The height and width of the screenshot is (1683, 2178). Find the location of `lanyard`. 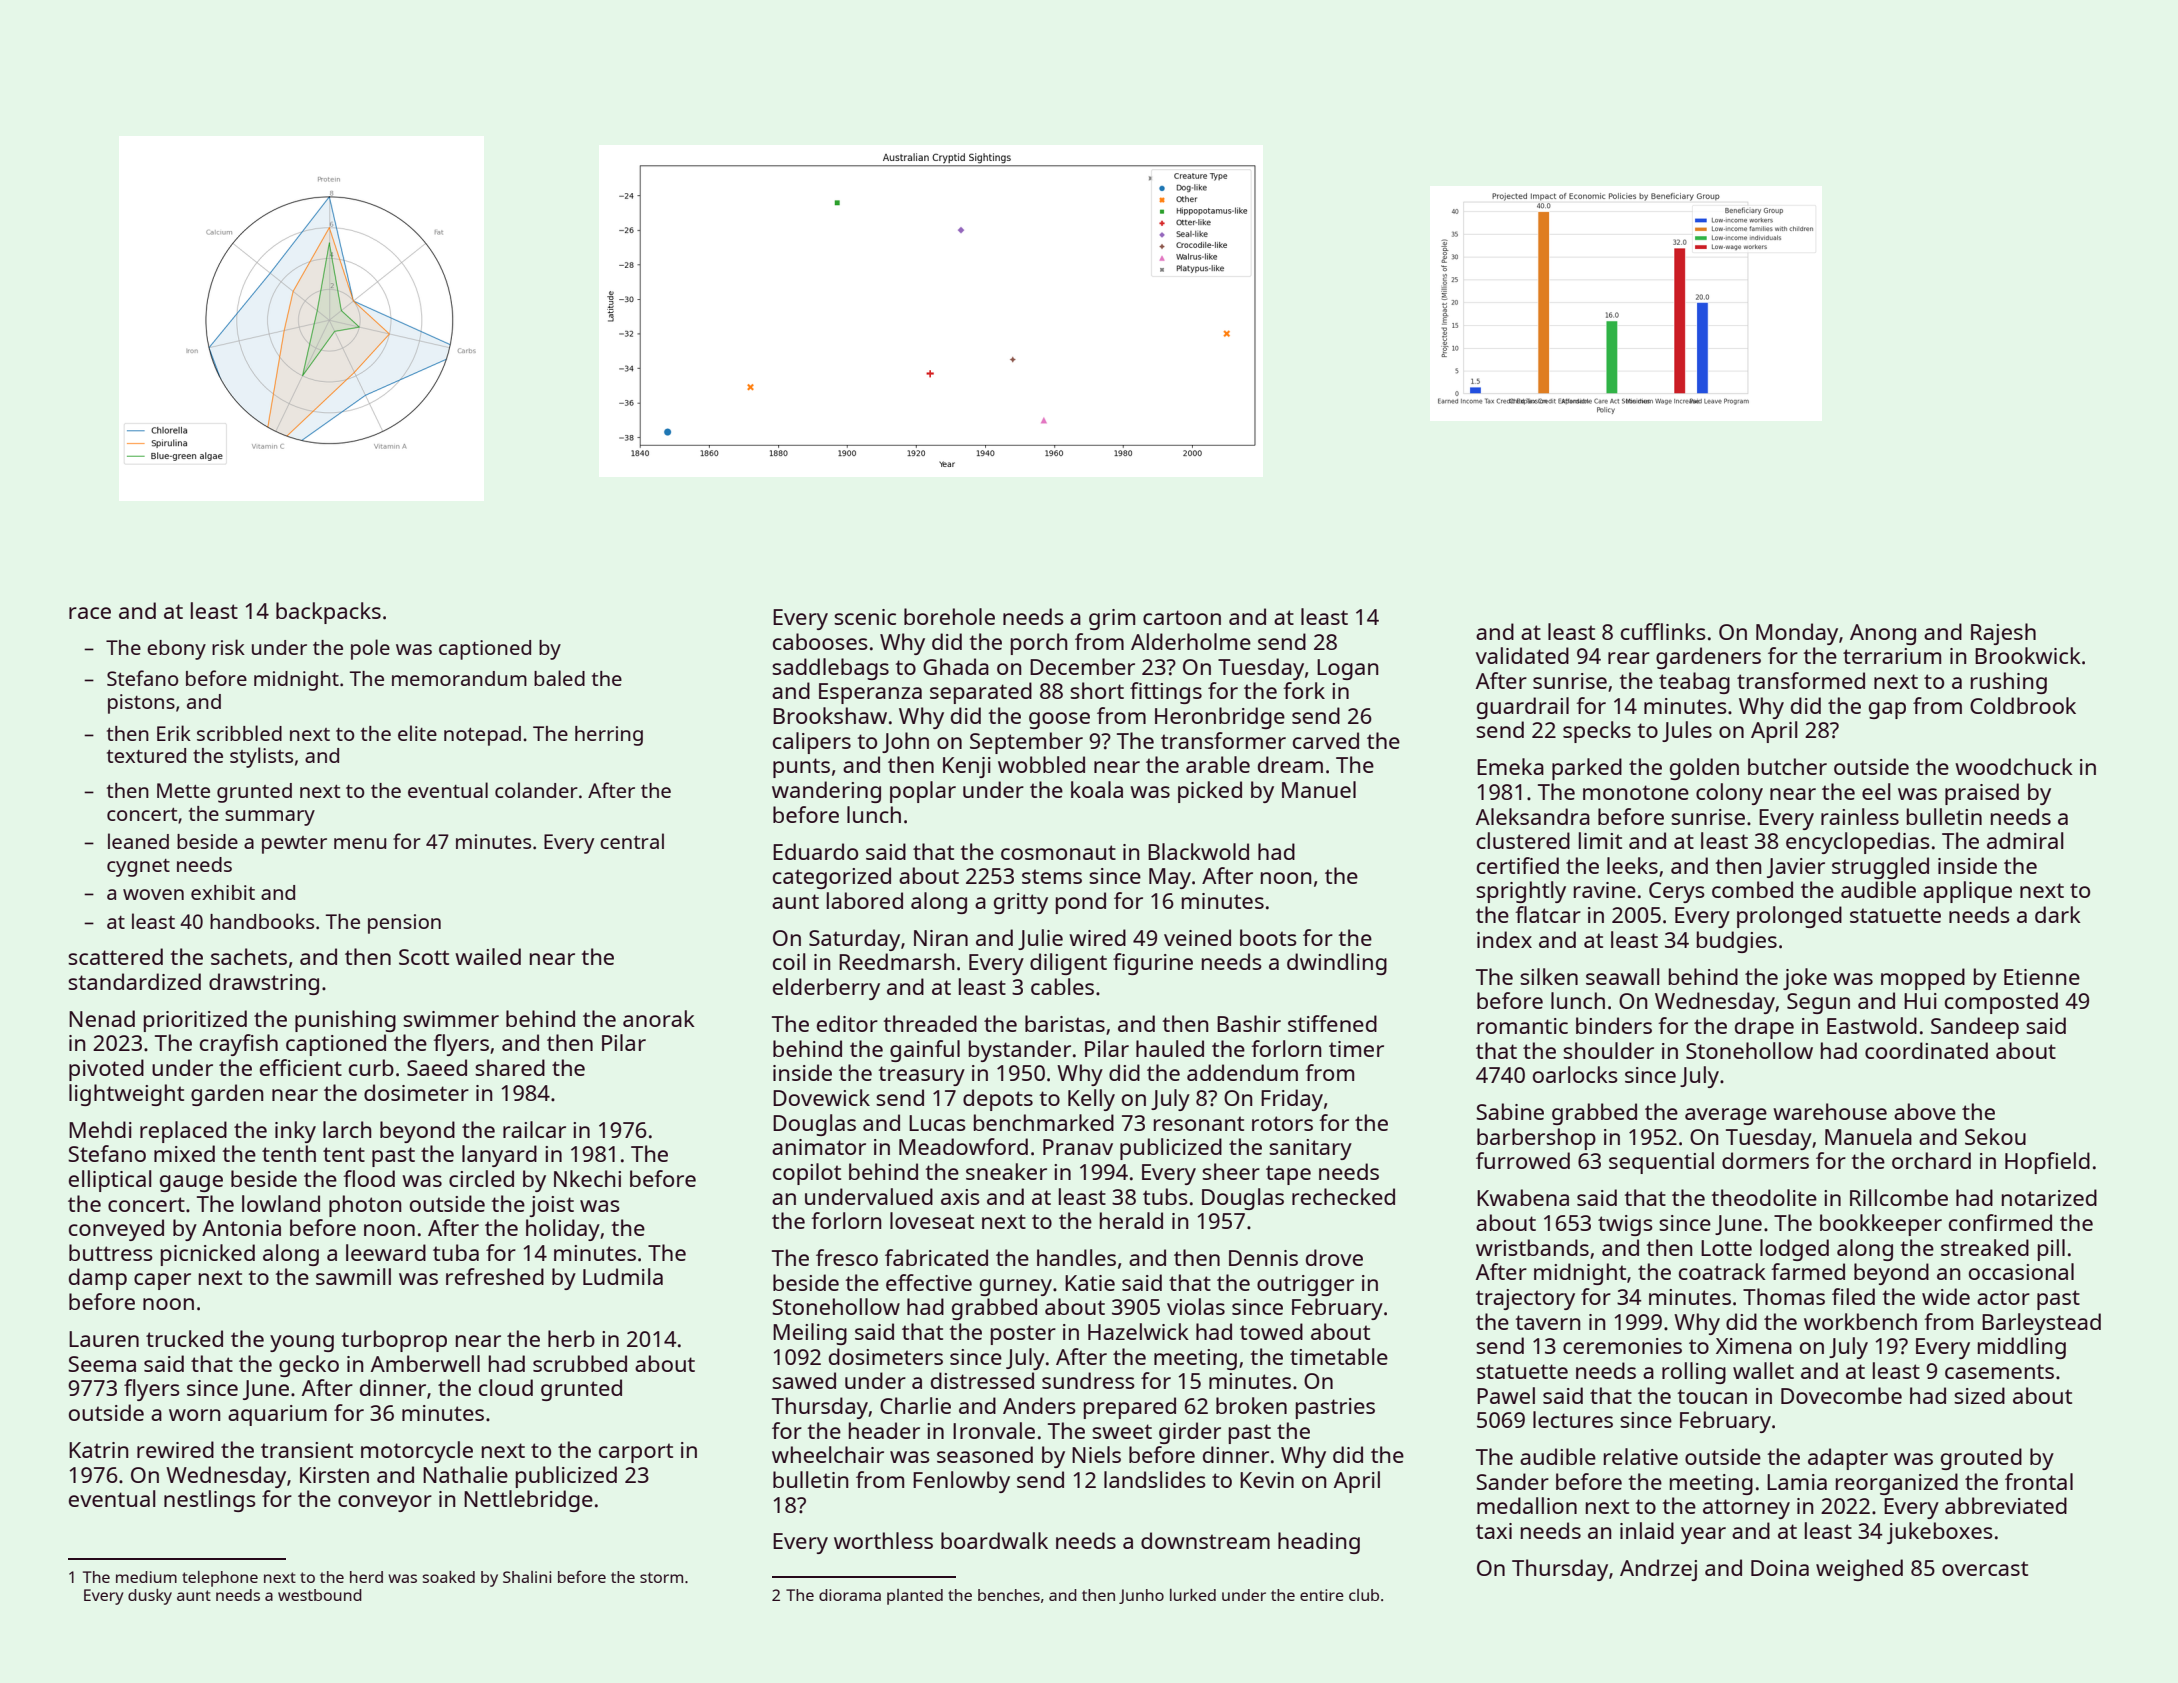

lanyard is located at coordinates (499, 1156).
